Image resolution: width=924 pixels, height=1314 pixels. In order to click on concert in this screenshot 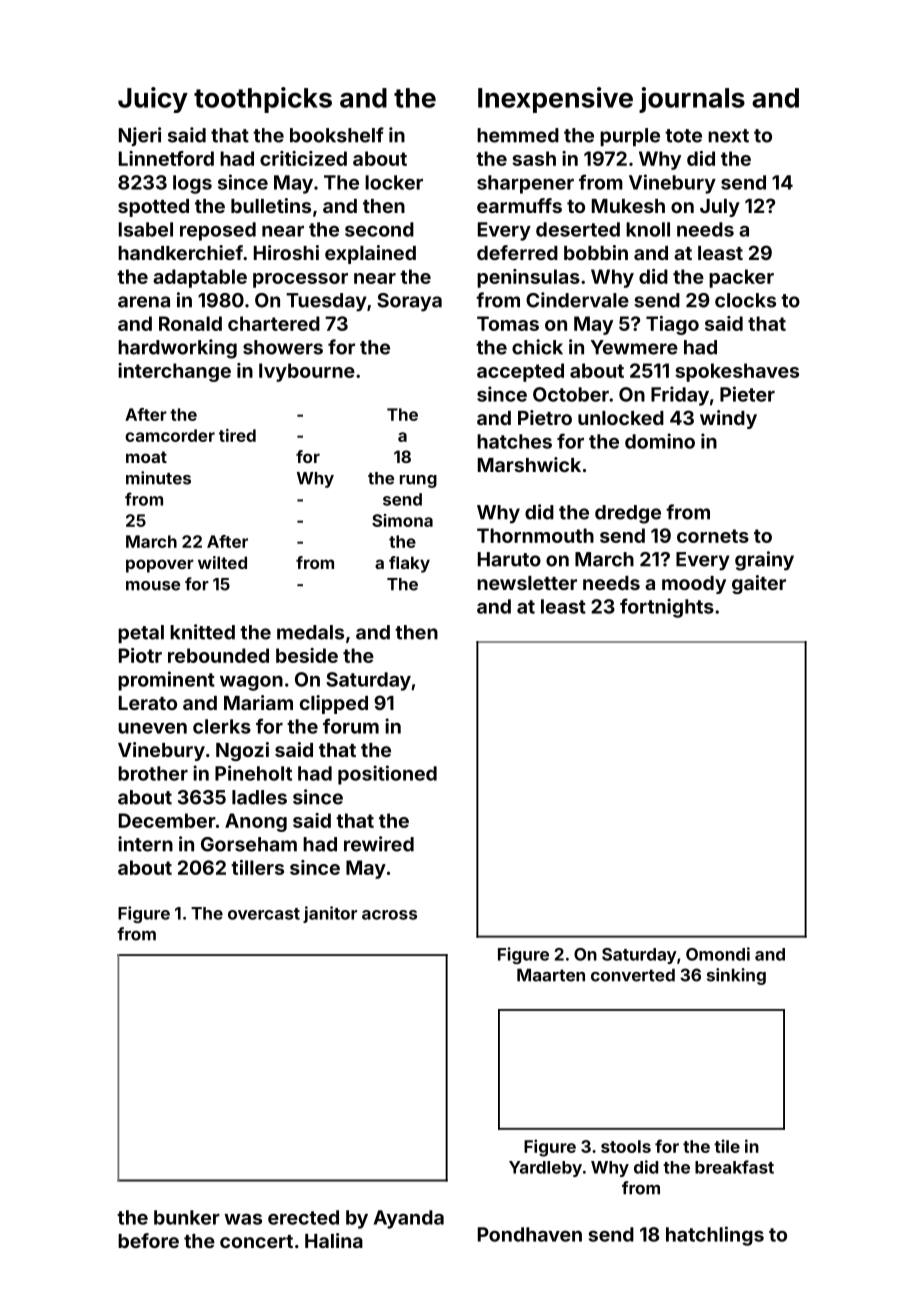, I will do `click(256, 1241)`.
